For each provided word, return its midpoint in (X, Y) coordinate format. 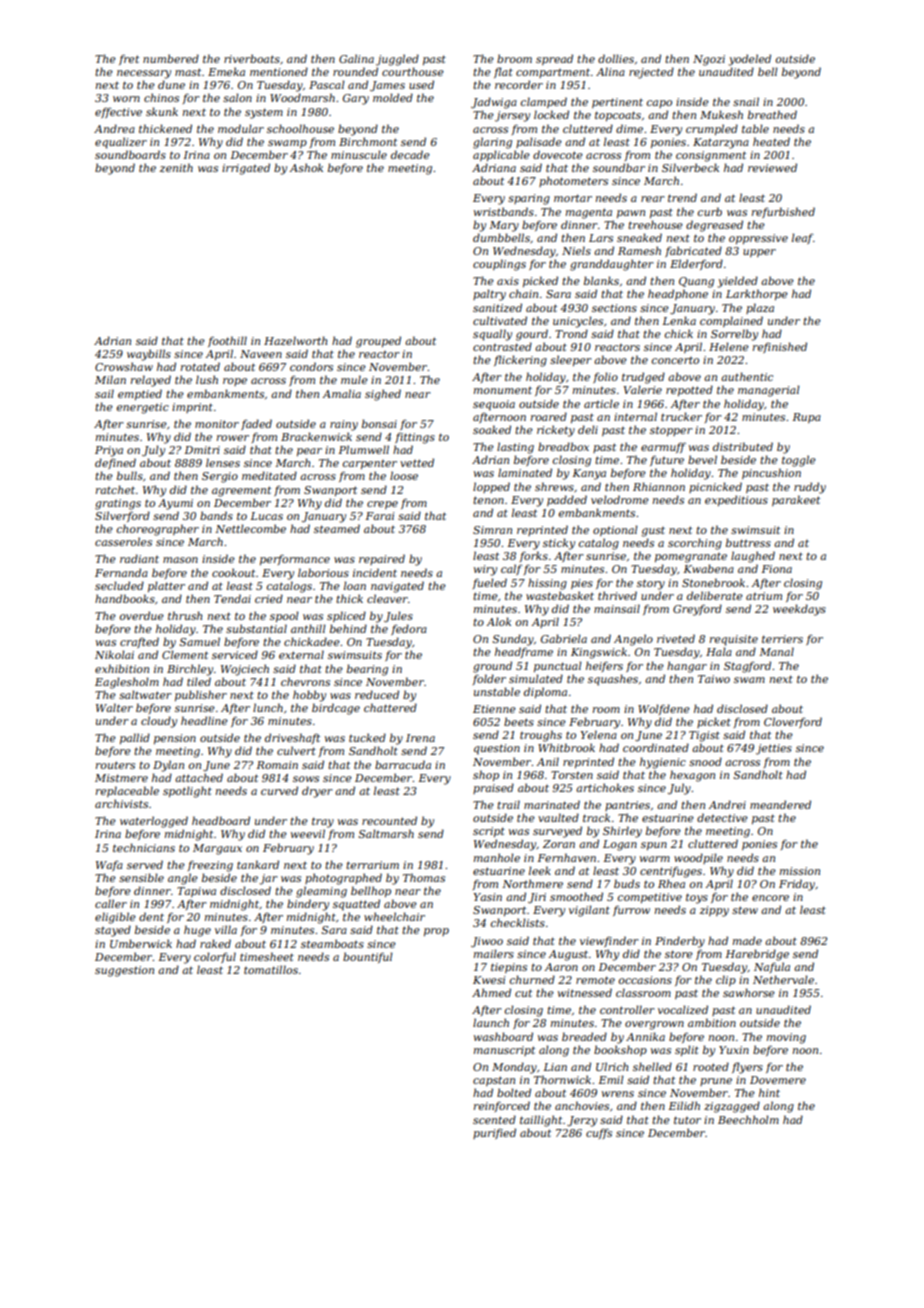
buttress (748, 542)
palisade (539, 142)
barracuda (403, 764)
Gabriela (564, 638)
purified (494, 1133)
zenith (176, 167)
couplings (499, 265)
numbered (171, 58)
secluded (119, 585)
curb (710, 211)
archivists (121, 803)
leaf (802, 238)
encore (770, 898)
